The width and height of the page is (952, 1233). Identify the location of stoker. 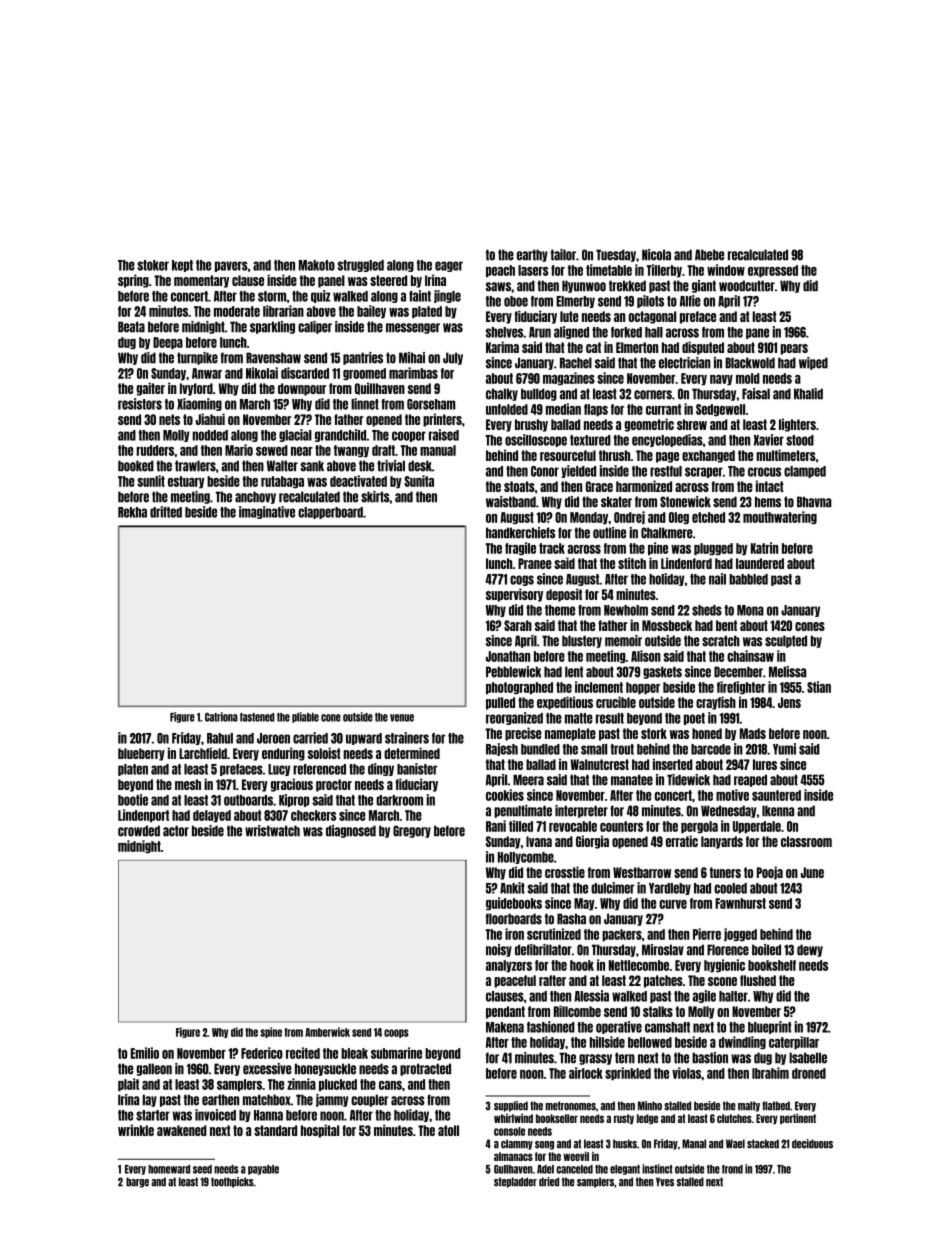
(153, 265).
